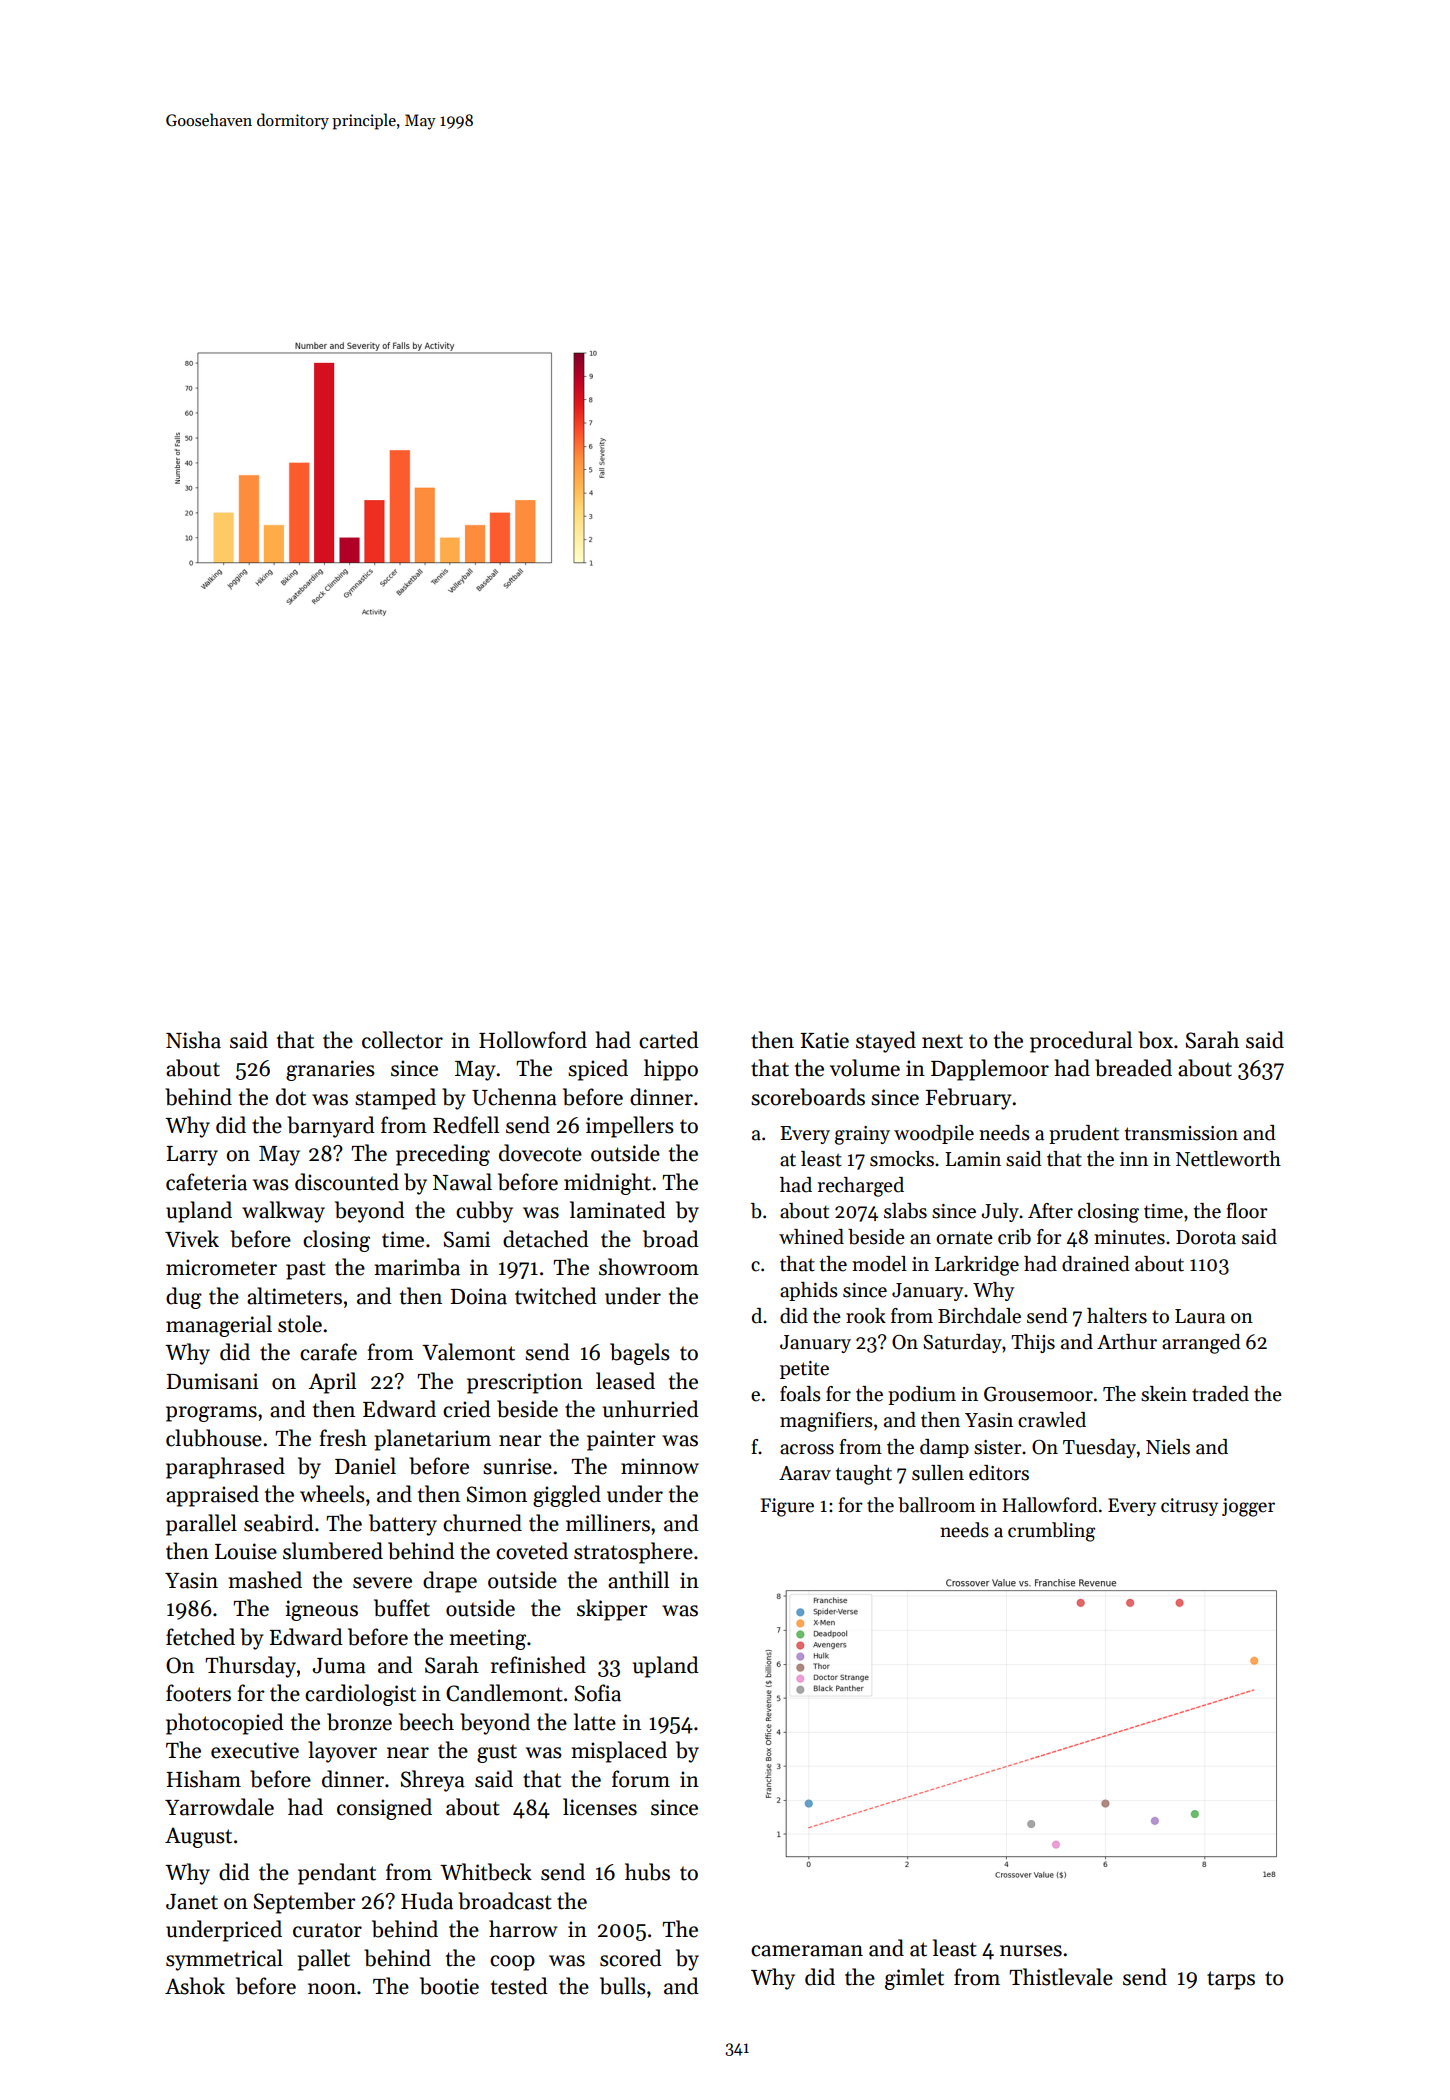 This screenshot has height=2100, width=1450. I want to click on gimlet, so click(914, 1979).
